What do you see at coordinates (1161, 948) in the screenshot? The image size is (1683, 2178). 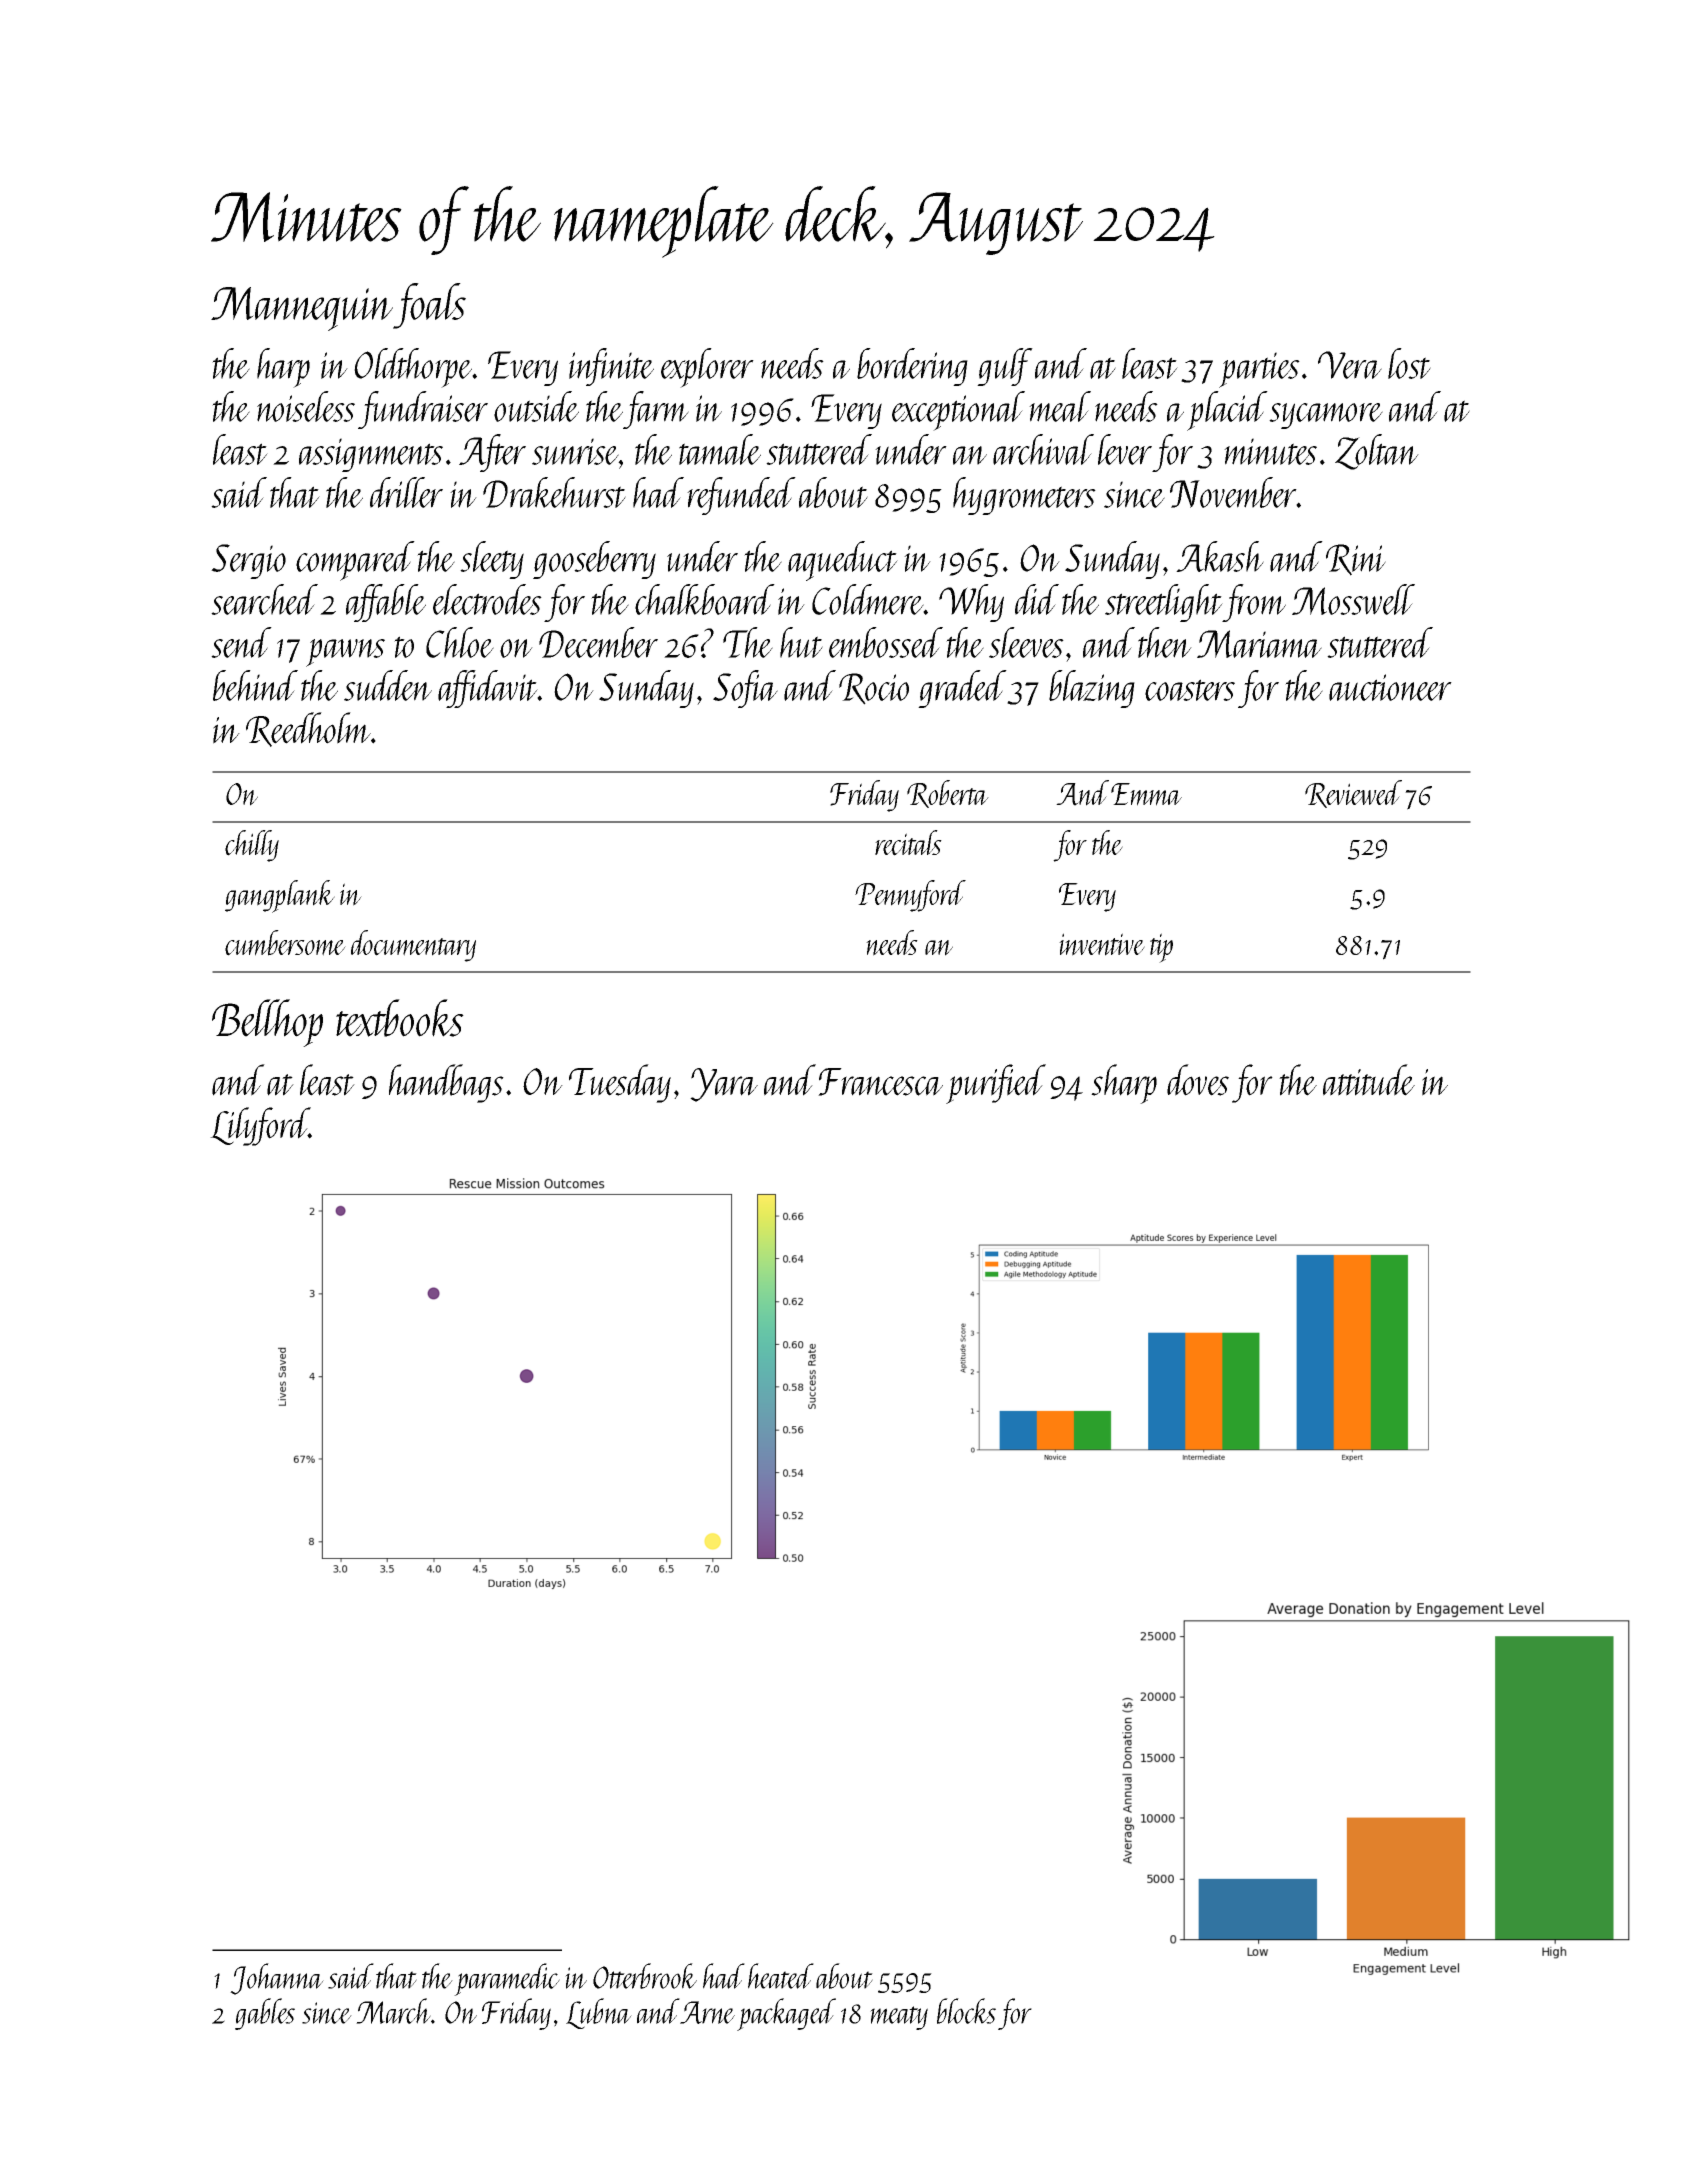 I see `tip` at bounding box center [1161, 948].
